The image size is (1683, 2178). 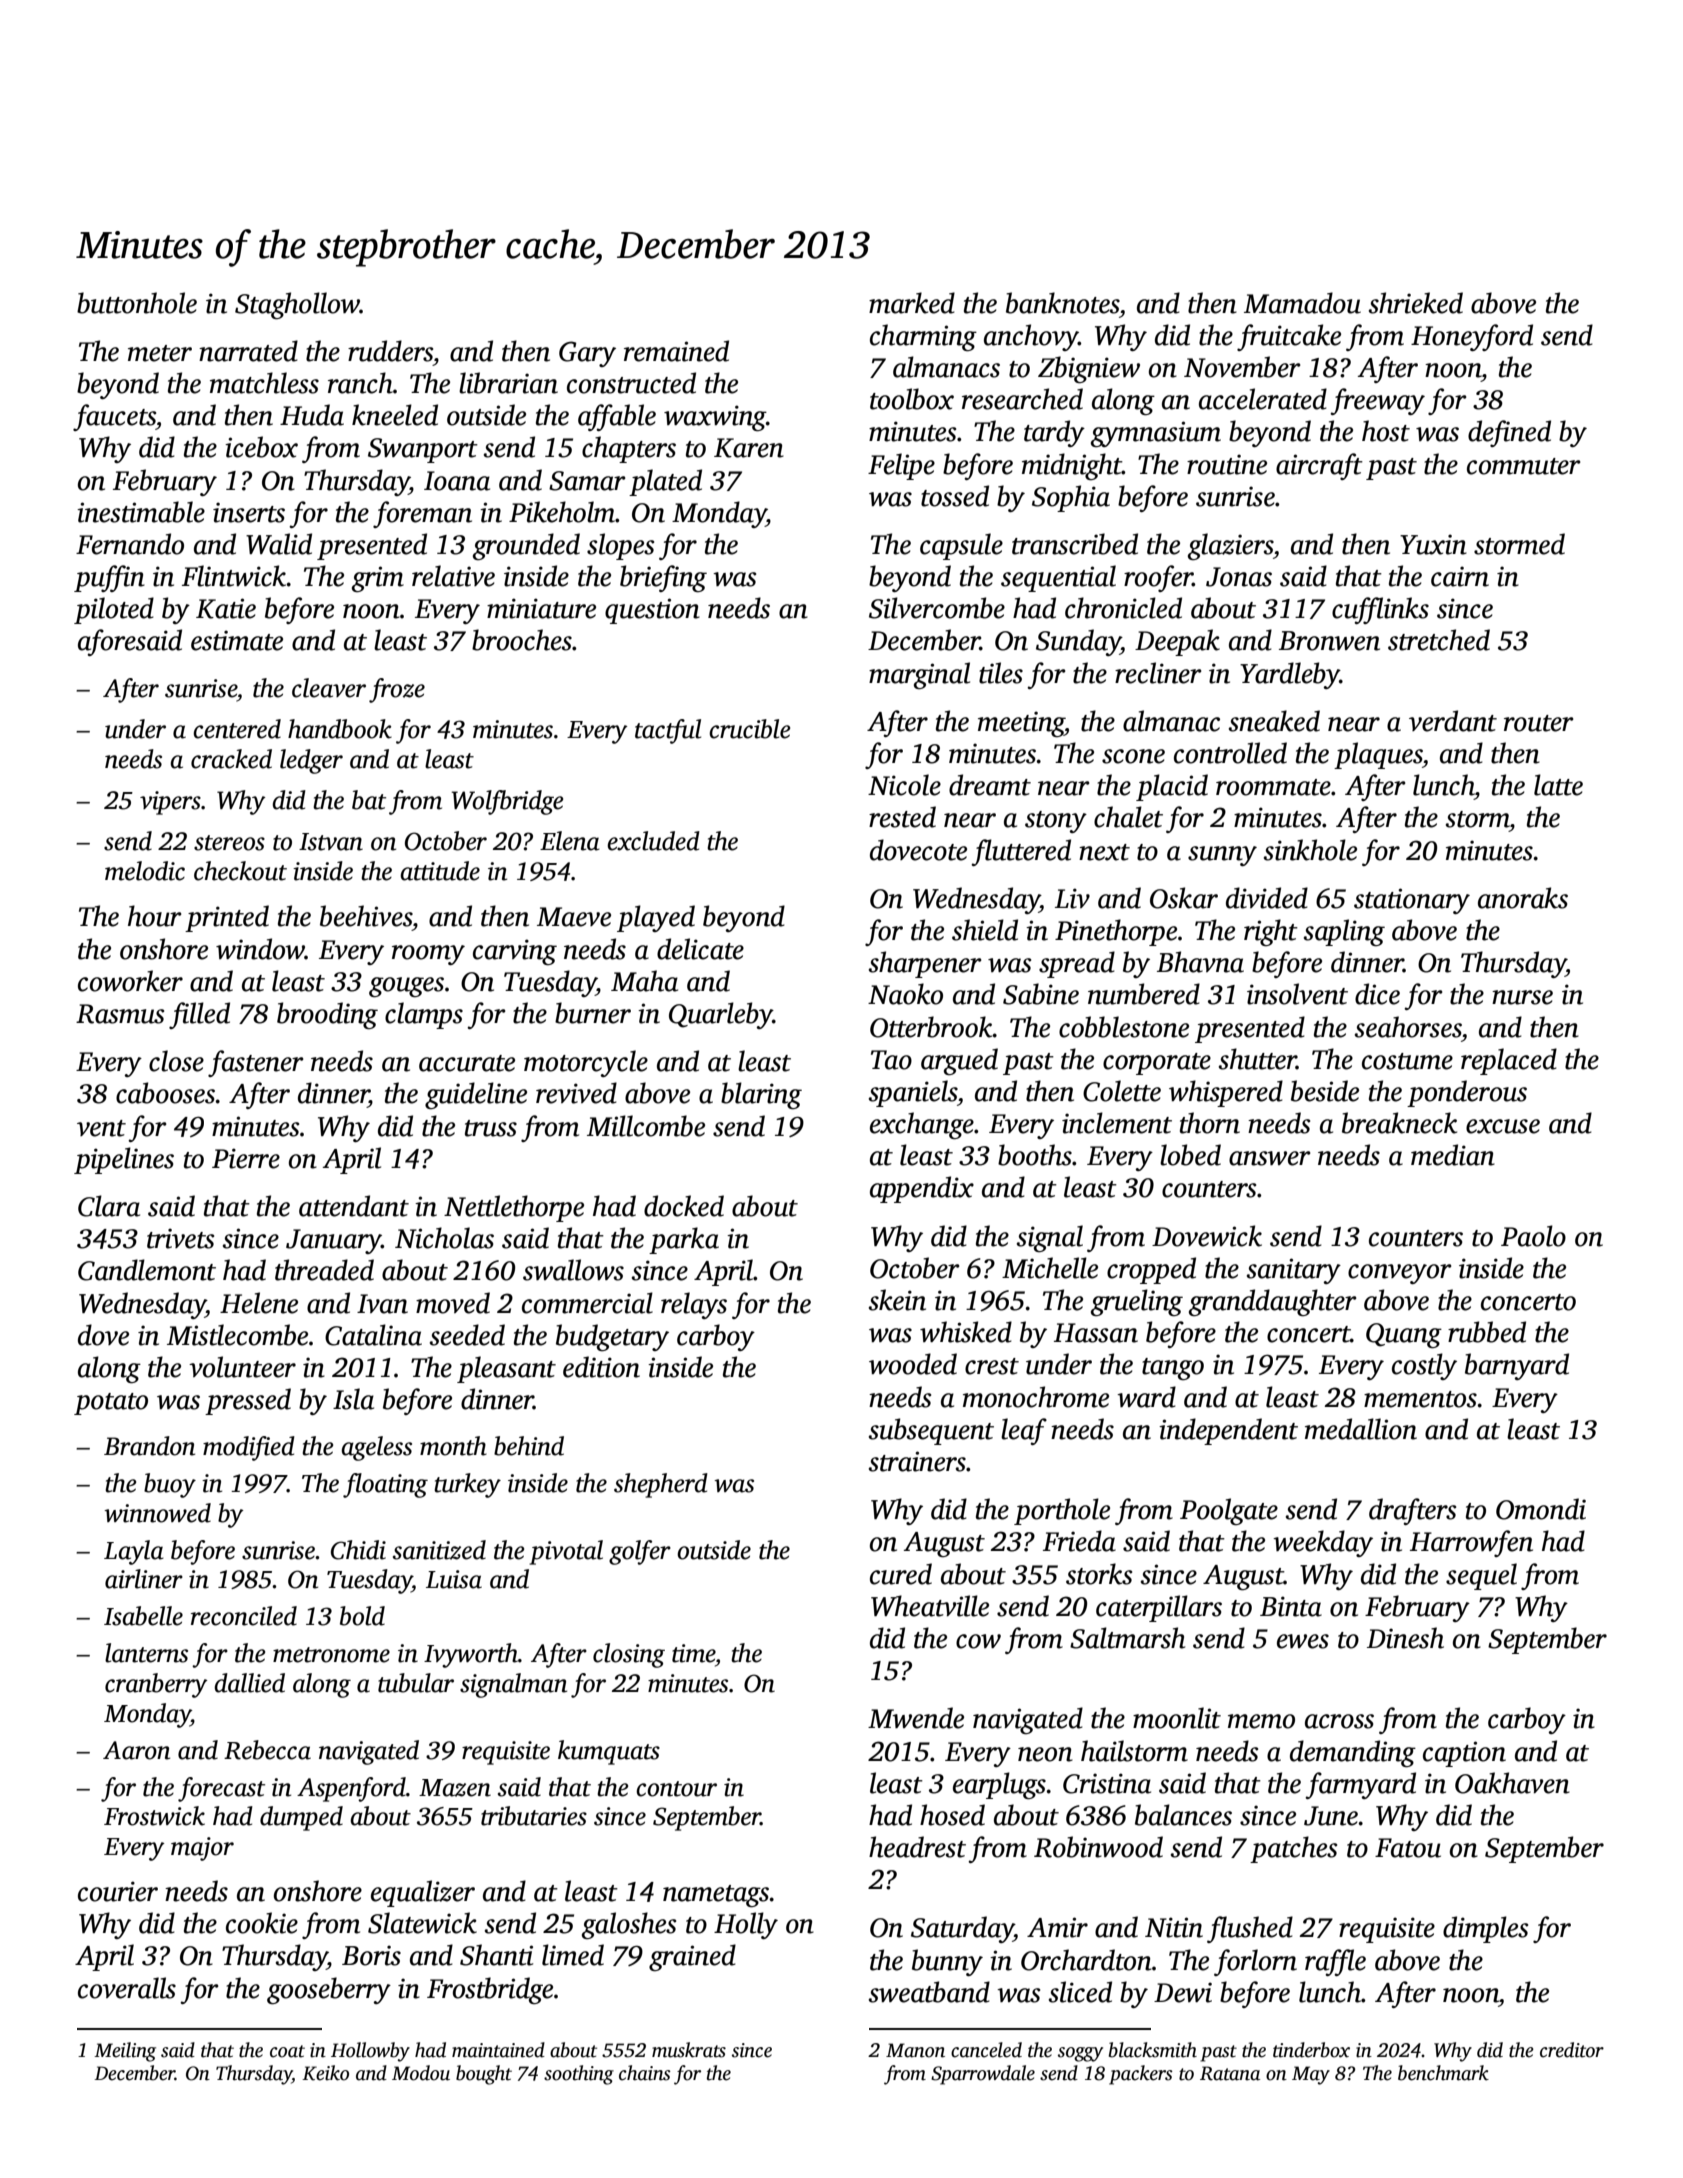 I want to click on plated, so click(x=665, y=482).
